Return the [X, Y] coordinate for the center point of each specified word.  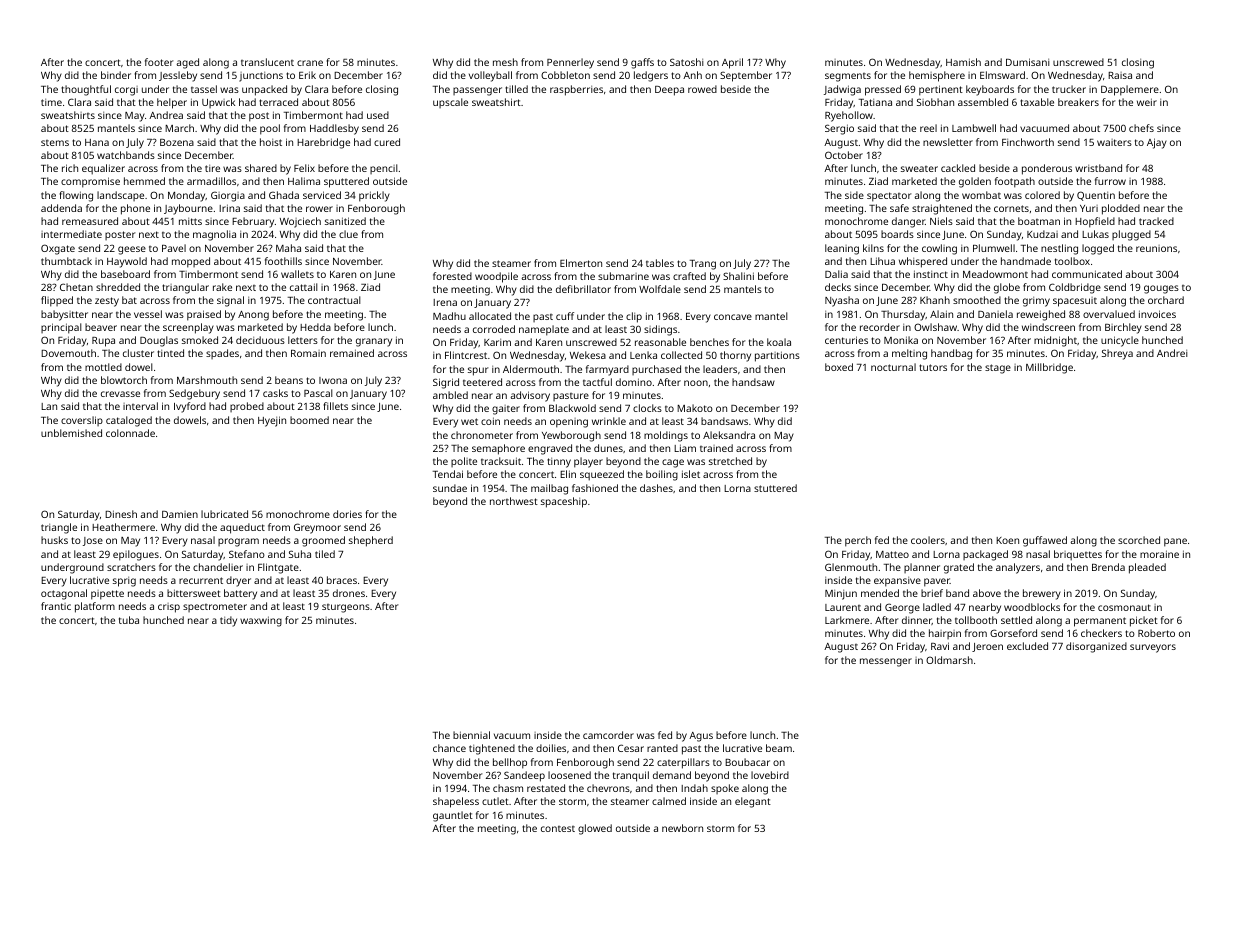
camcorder [608, 735]
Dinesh [121, 514]
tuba [129, 620]
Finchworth [1028, 142]
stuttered [775, 488]
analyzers [1018, 568]
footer [159, 62]
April [732, 63]
